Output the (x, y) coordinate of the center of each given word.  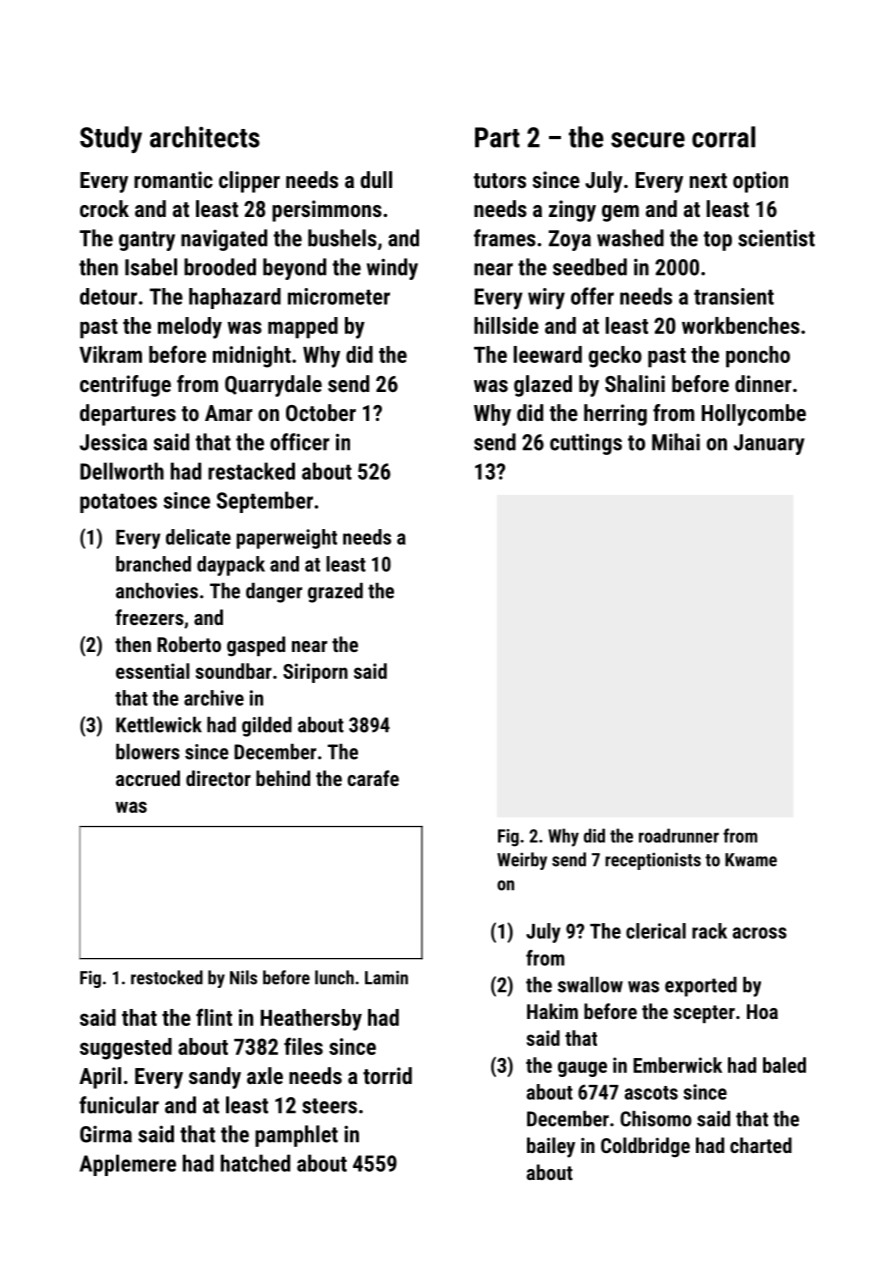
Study (111, 139)
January (769, 444)
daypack (231, 566)
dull (376, 179)
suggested (126, 1049)
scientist (776, 238)
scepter (704, 1014)
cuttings (586, 444)
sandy (215, 1078)
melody (190, 328)
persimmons (327, 211)
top (718, 241)
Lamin (386, 977)
